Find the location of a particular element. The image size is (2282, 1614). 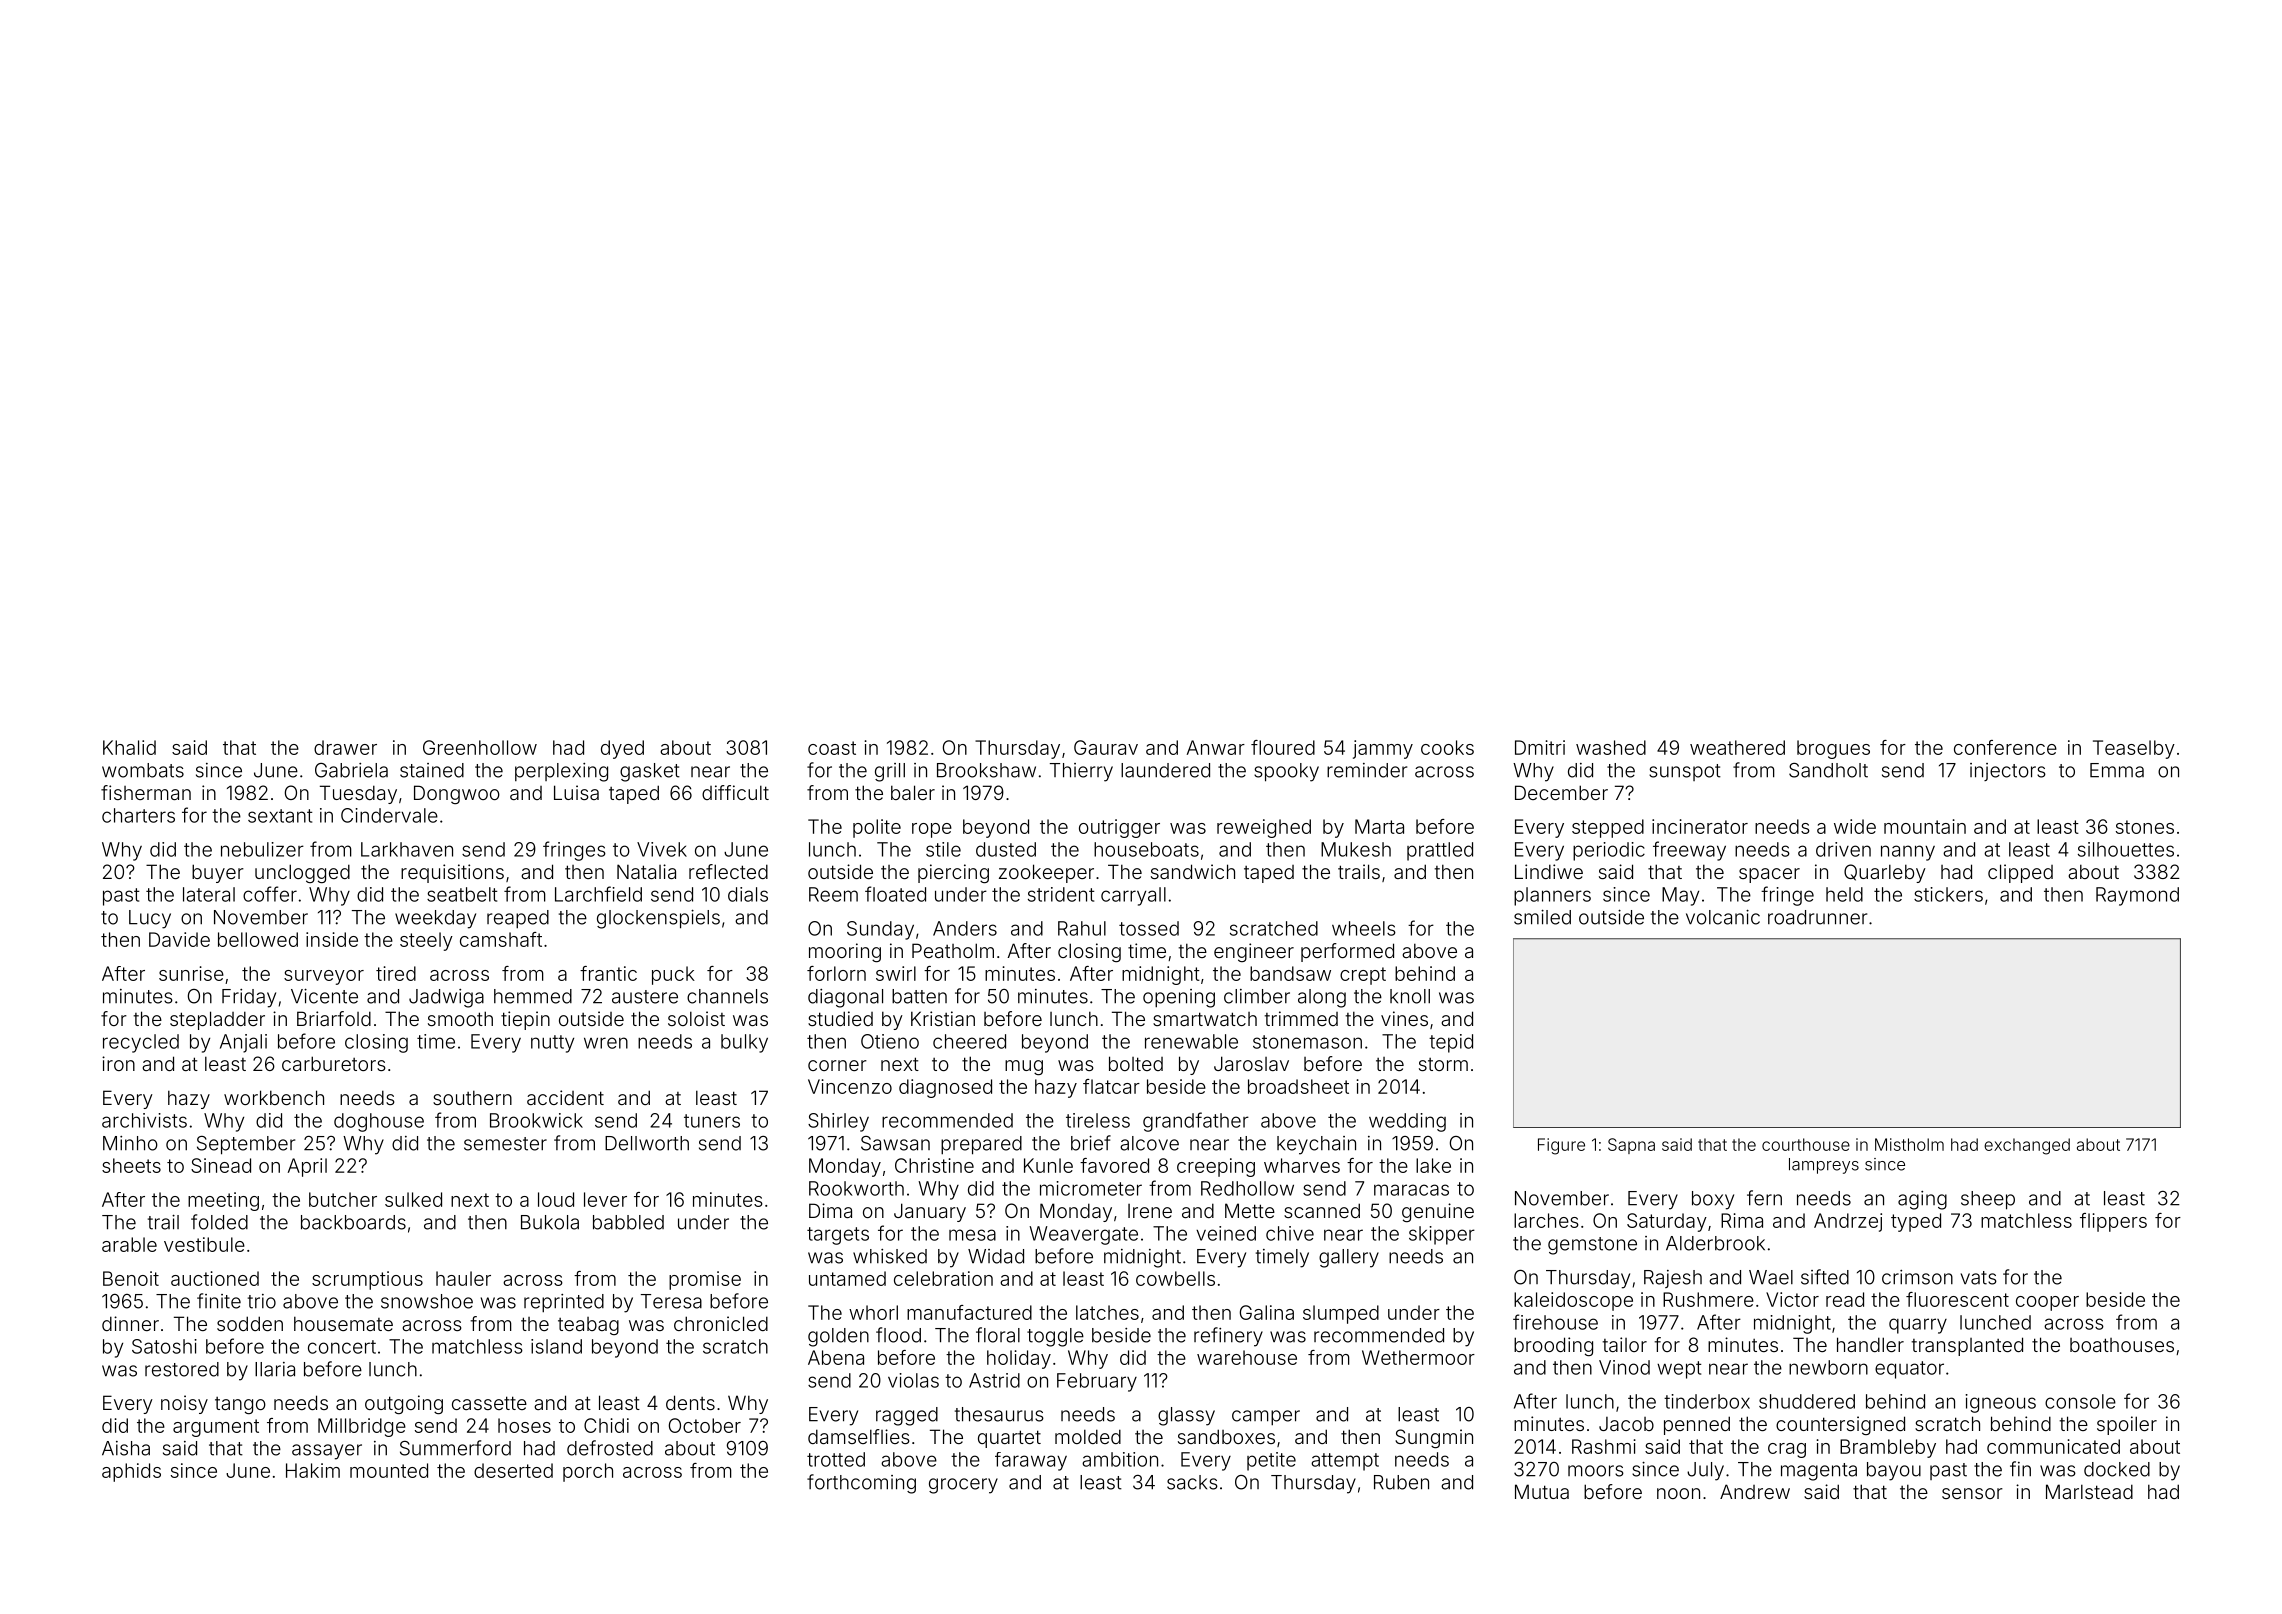

igneous is located at coordinates (2000, 1403).
